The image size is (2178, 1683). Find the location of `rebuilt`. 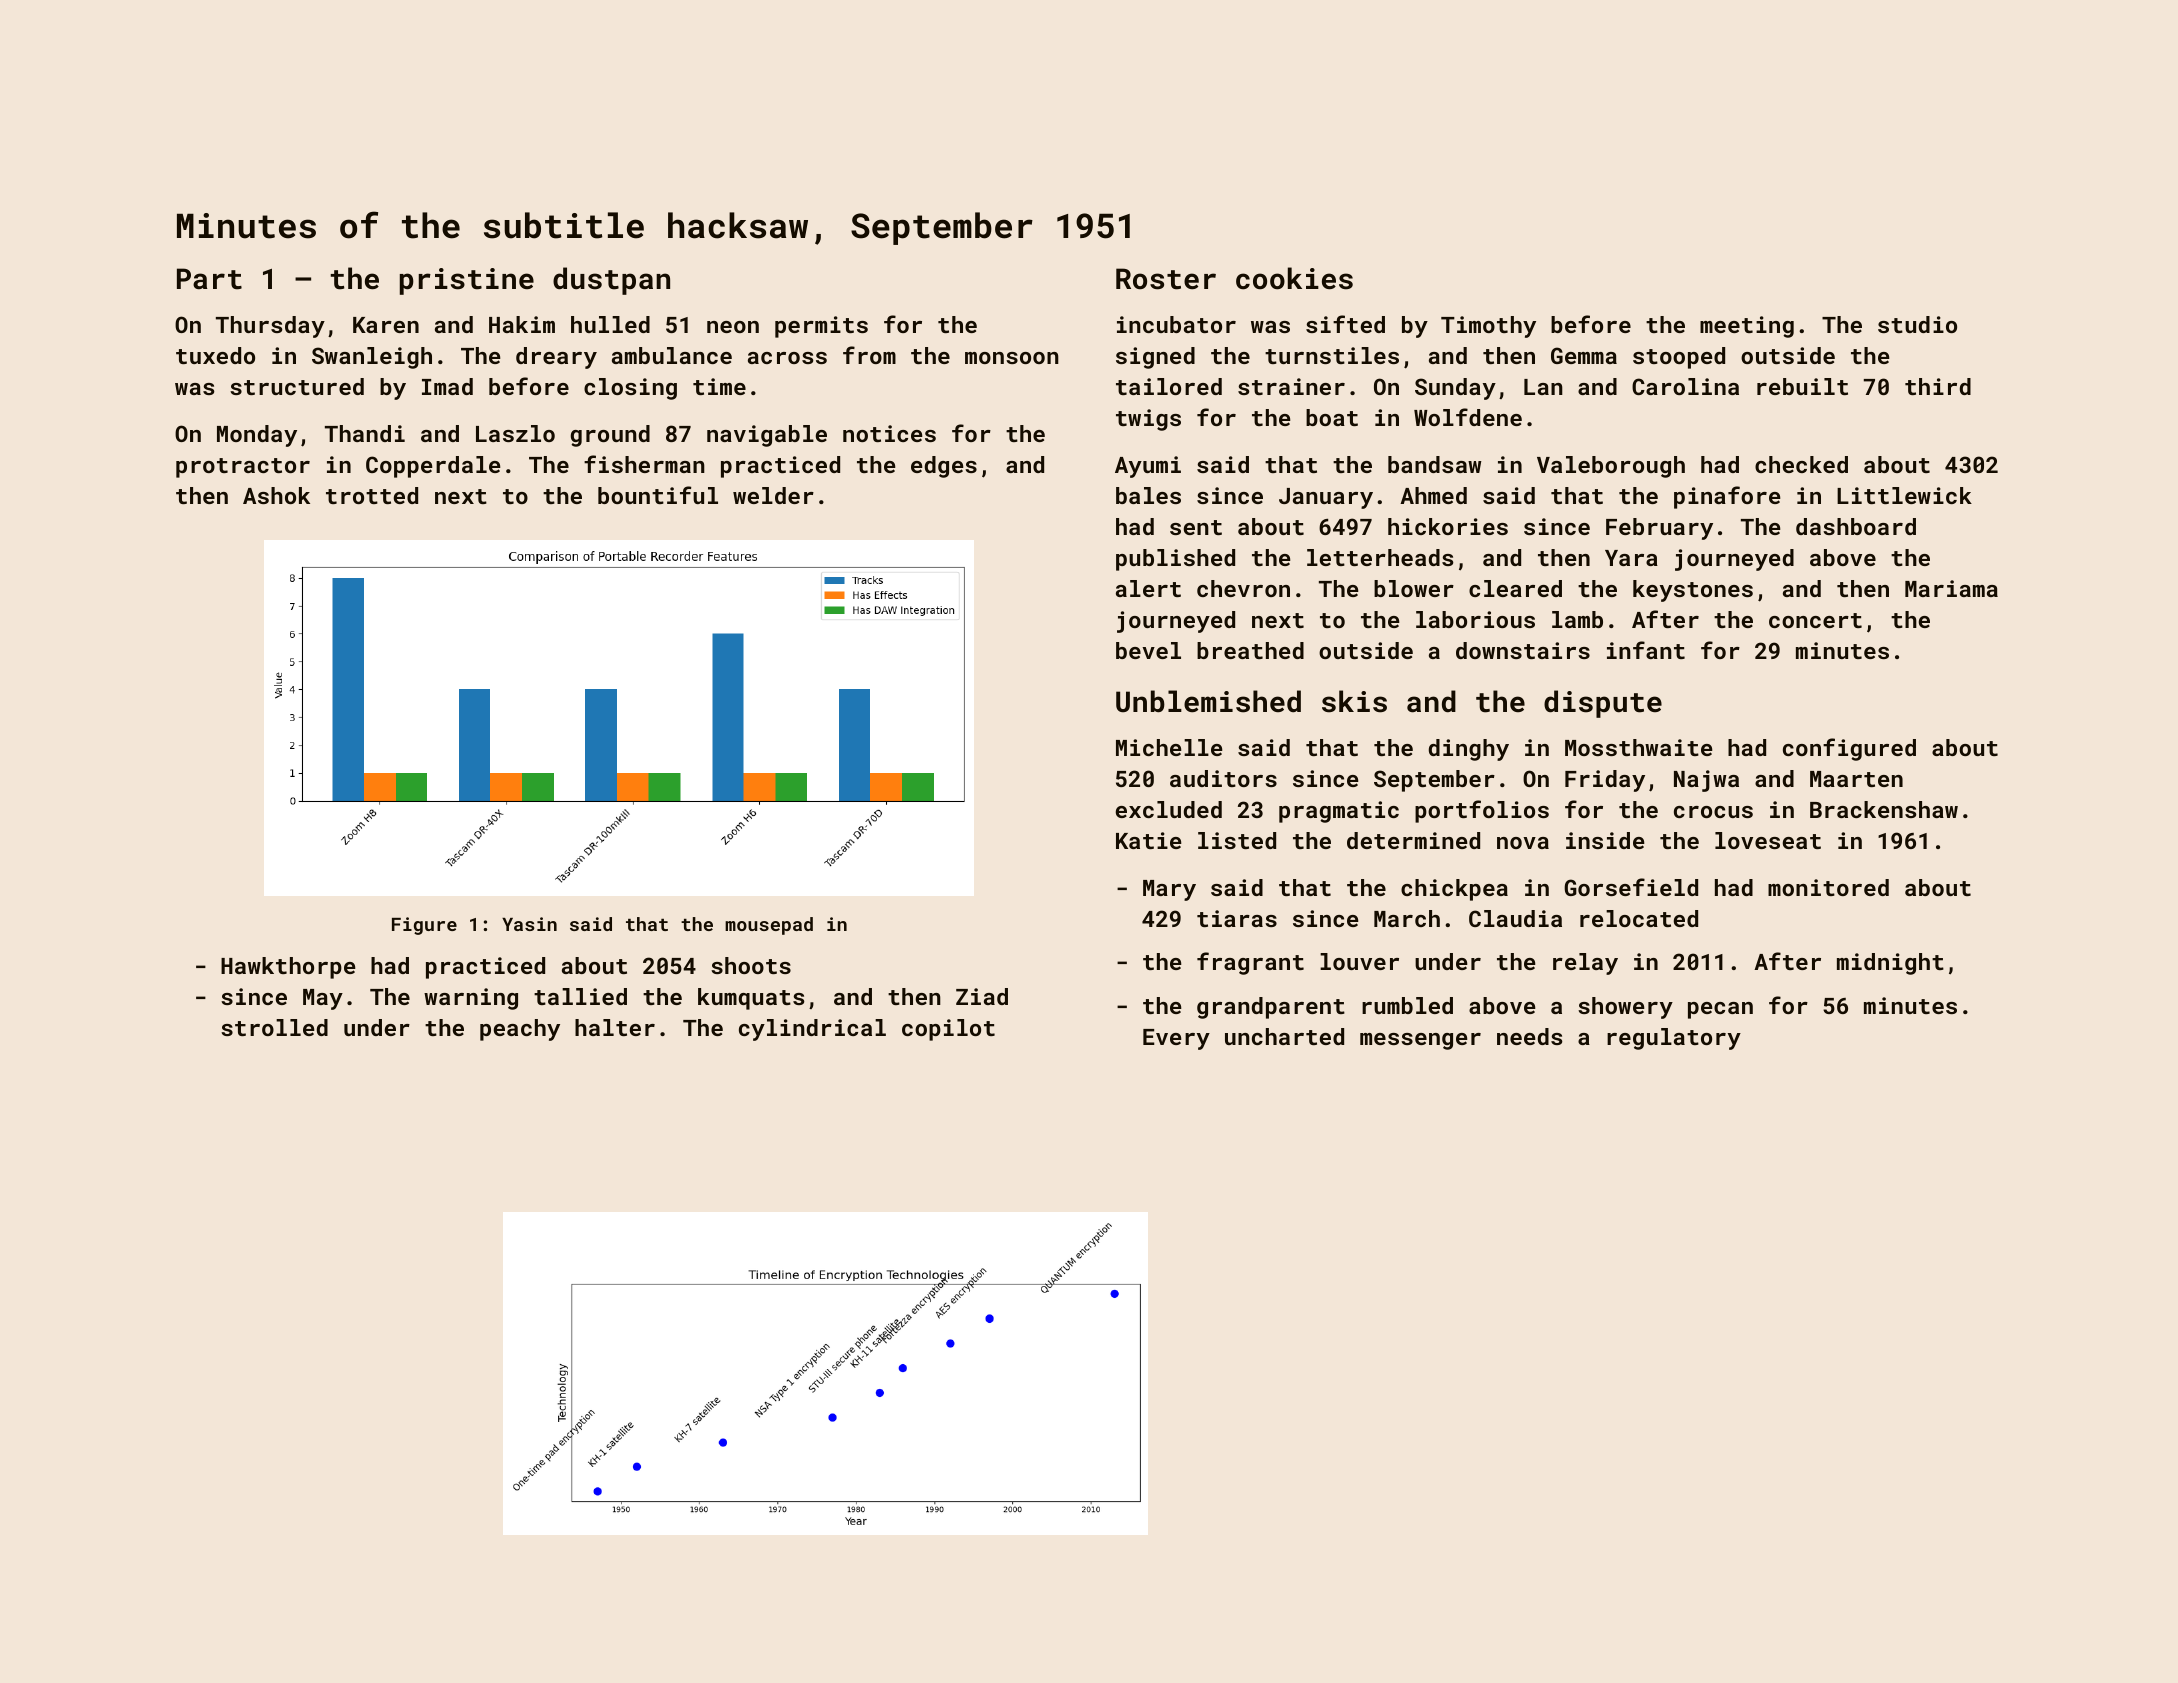

rebuilt is located at coordinates (1802, 386).
